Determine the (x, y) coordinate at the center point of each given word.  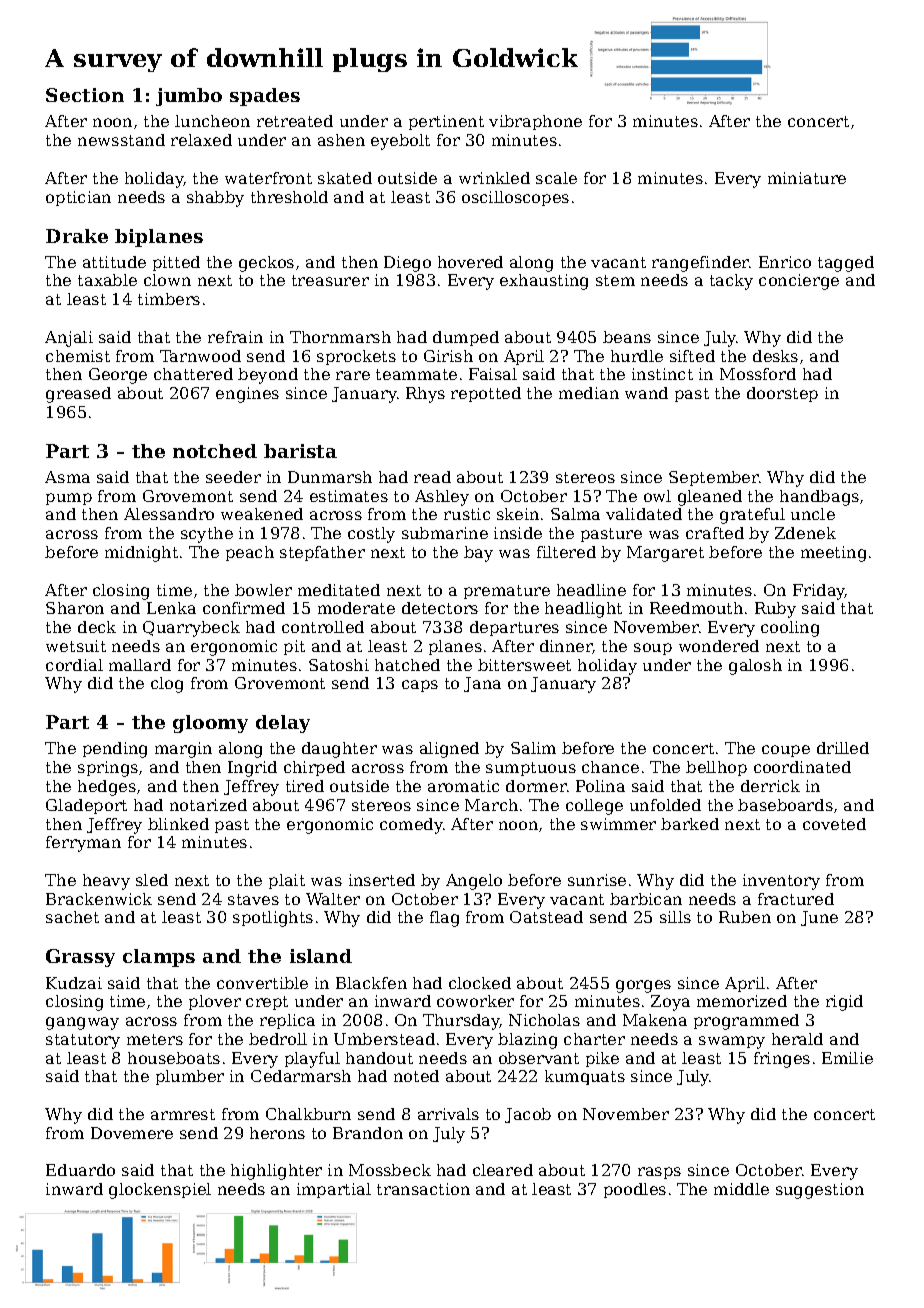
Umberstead (384, 1039)
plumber (190, 1077)
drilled (843, 748)
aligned (449, 750)
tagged (846, 264)
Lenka (171, 608)
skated (345, 178)
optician (78, 198)
